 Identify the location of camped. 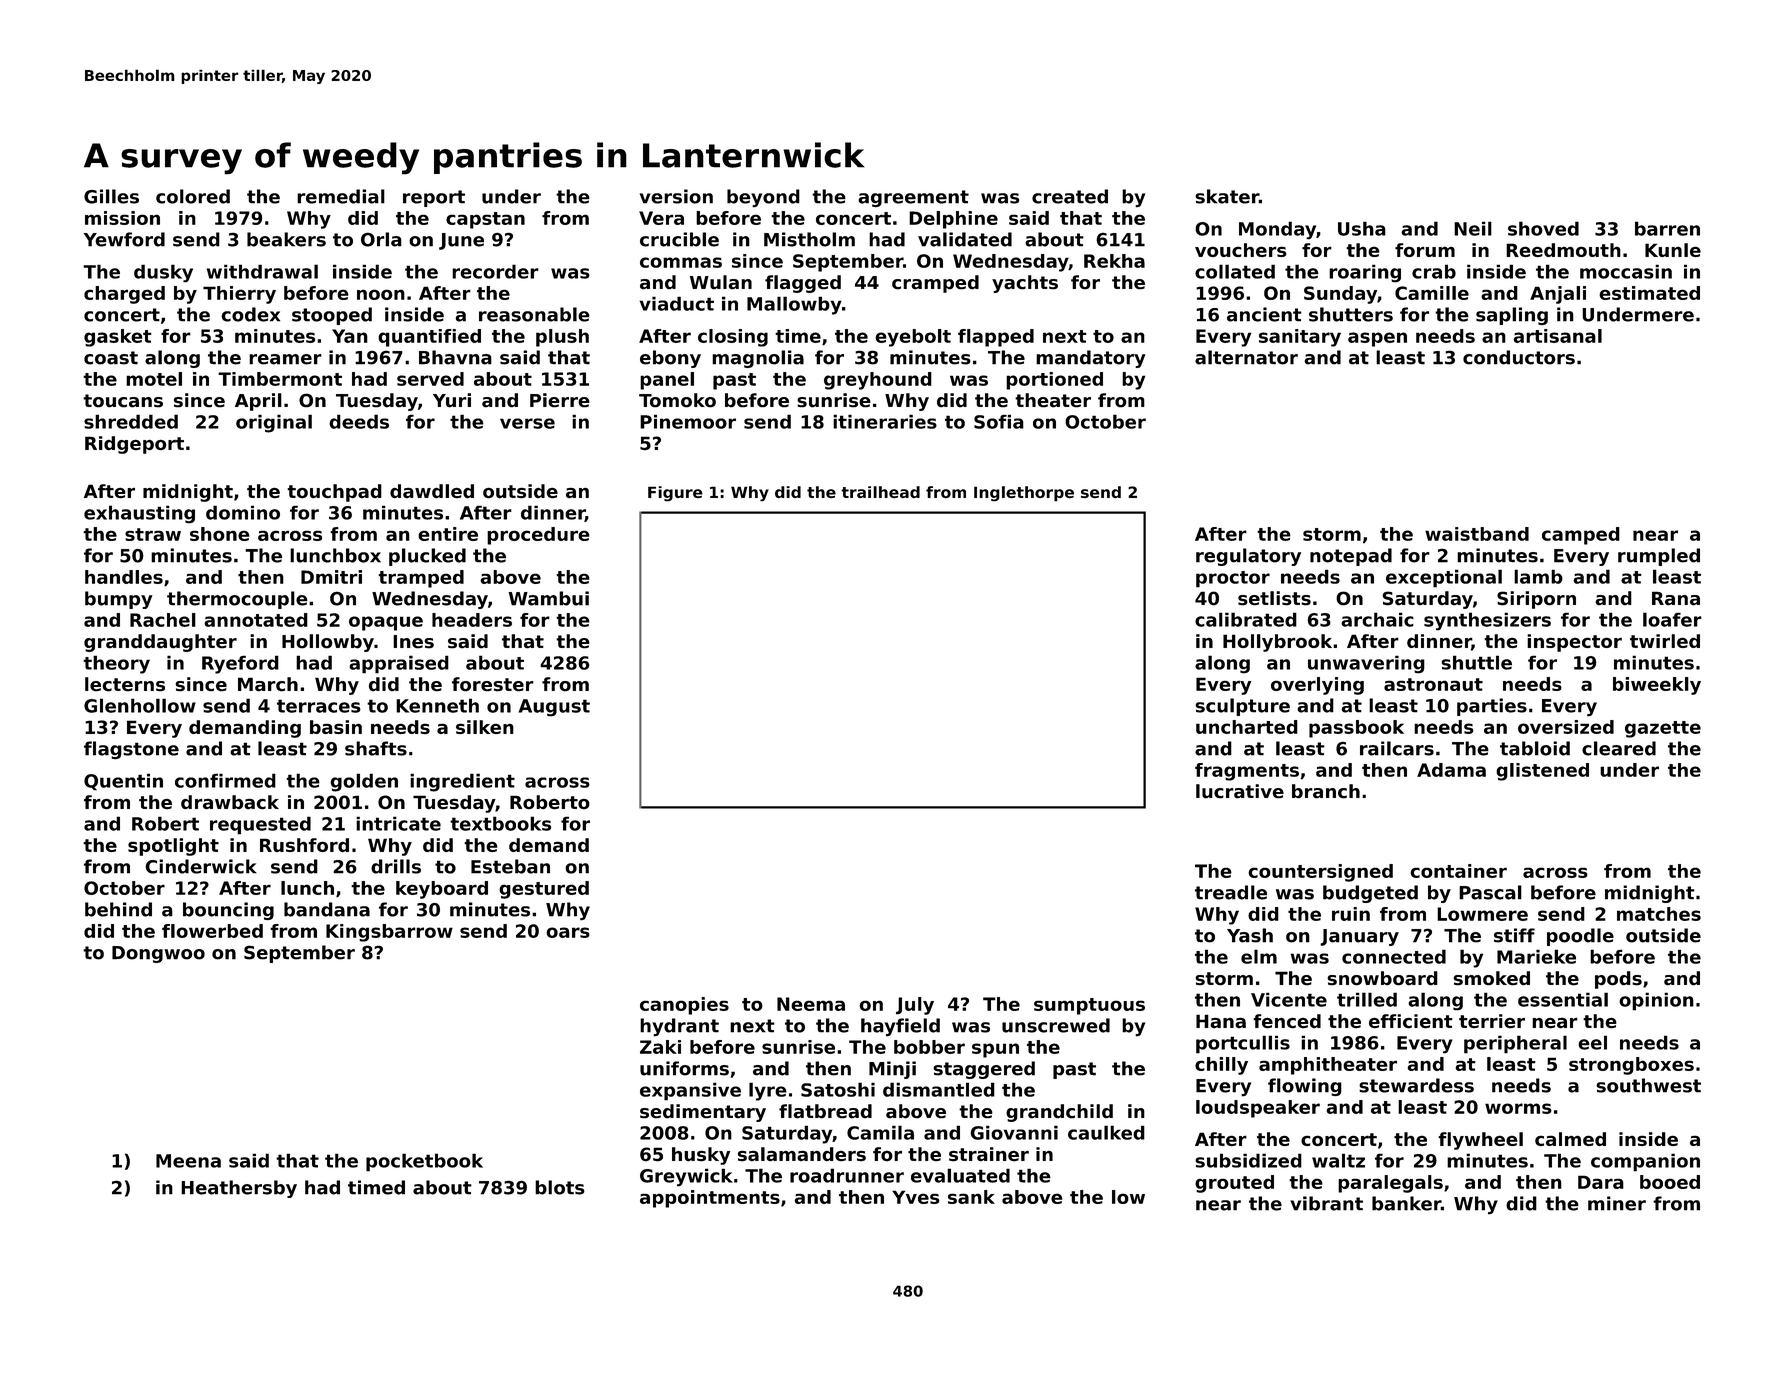
(1581, 536).
